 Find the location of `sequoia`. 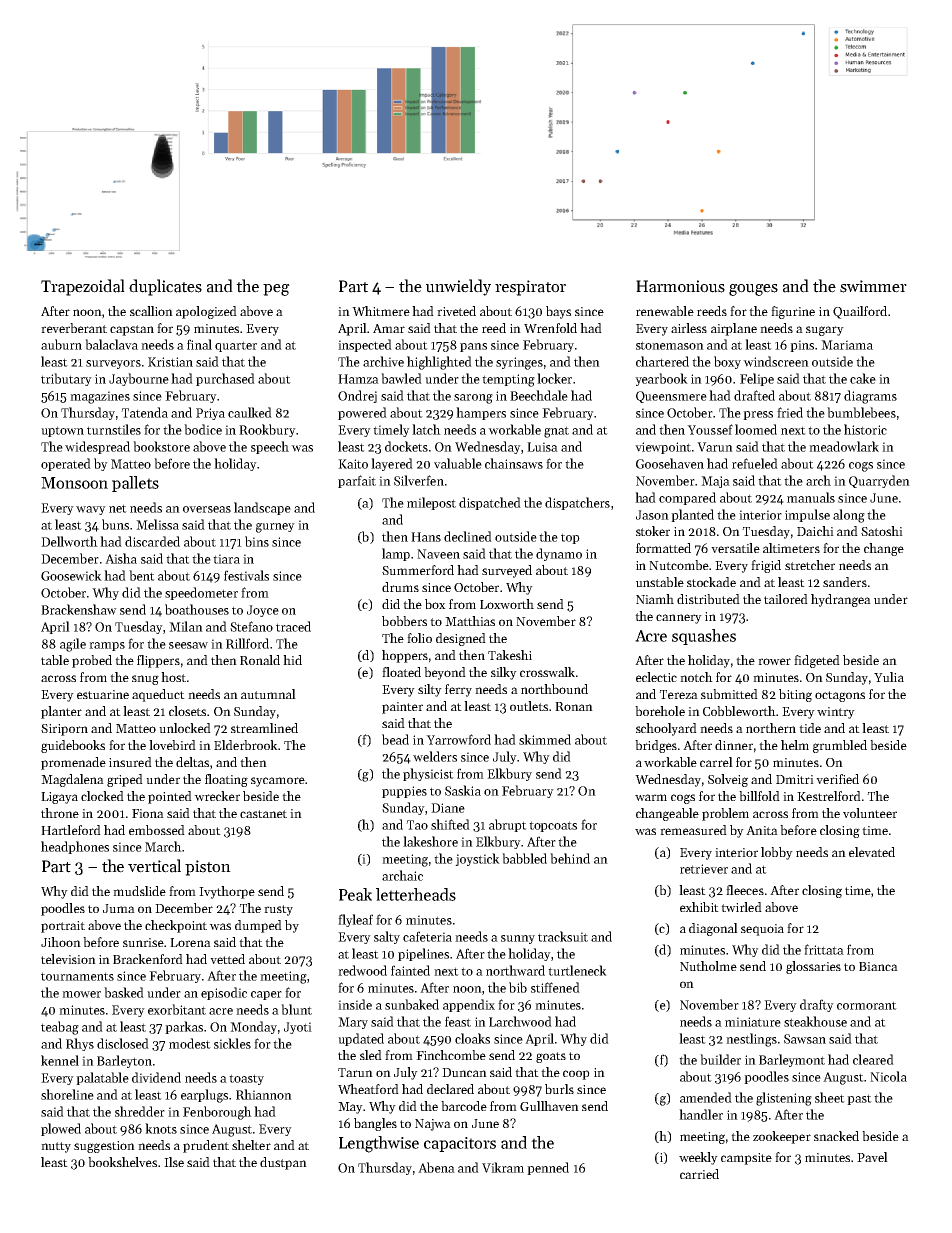

sequoia is located at coordinates (762, 930).
